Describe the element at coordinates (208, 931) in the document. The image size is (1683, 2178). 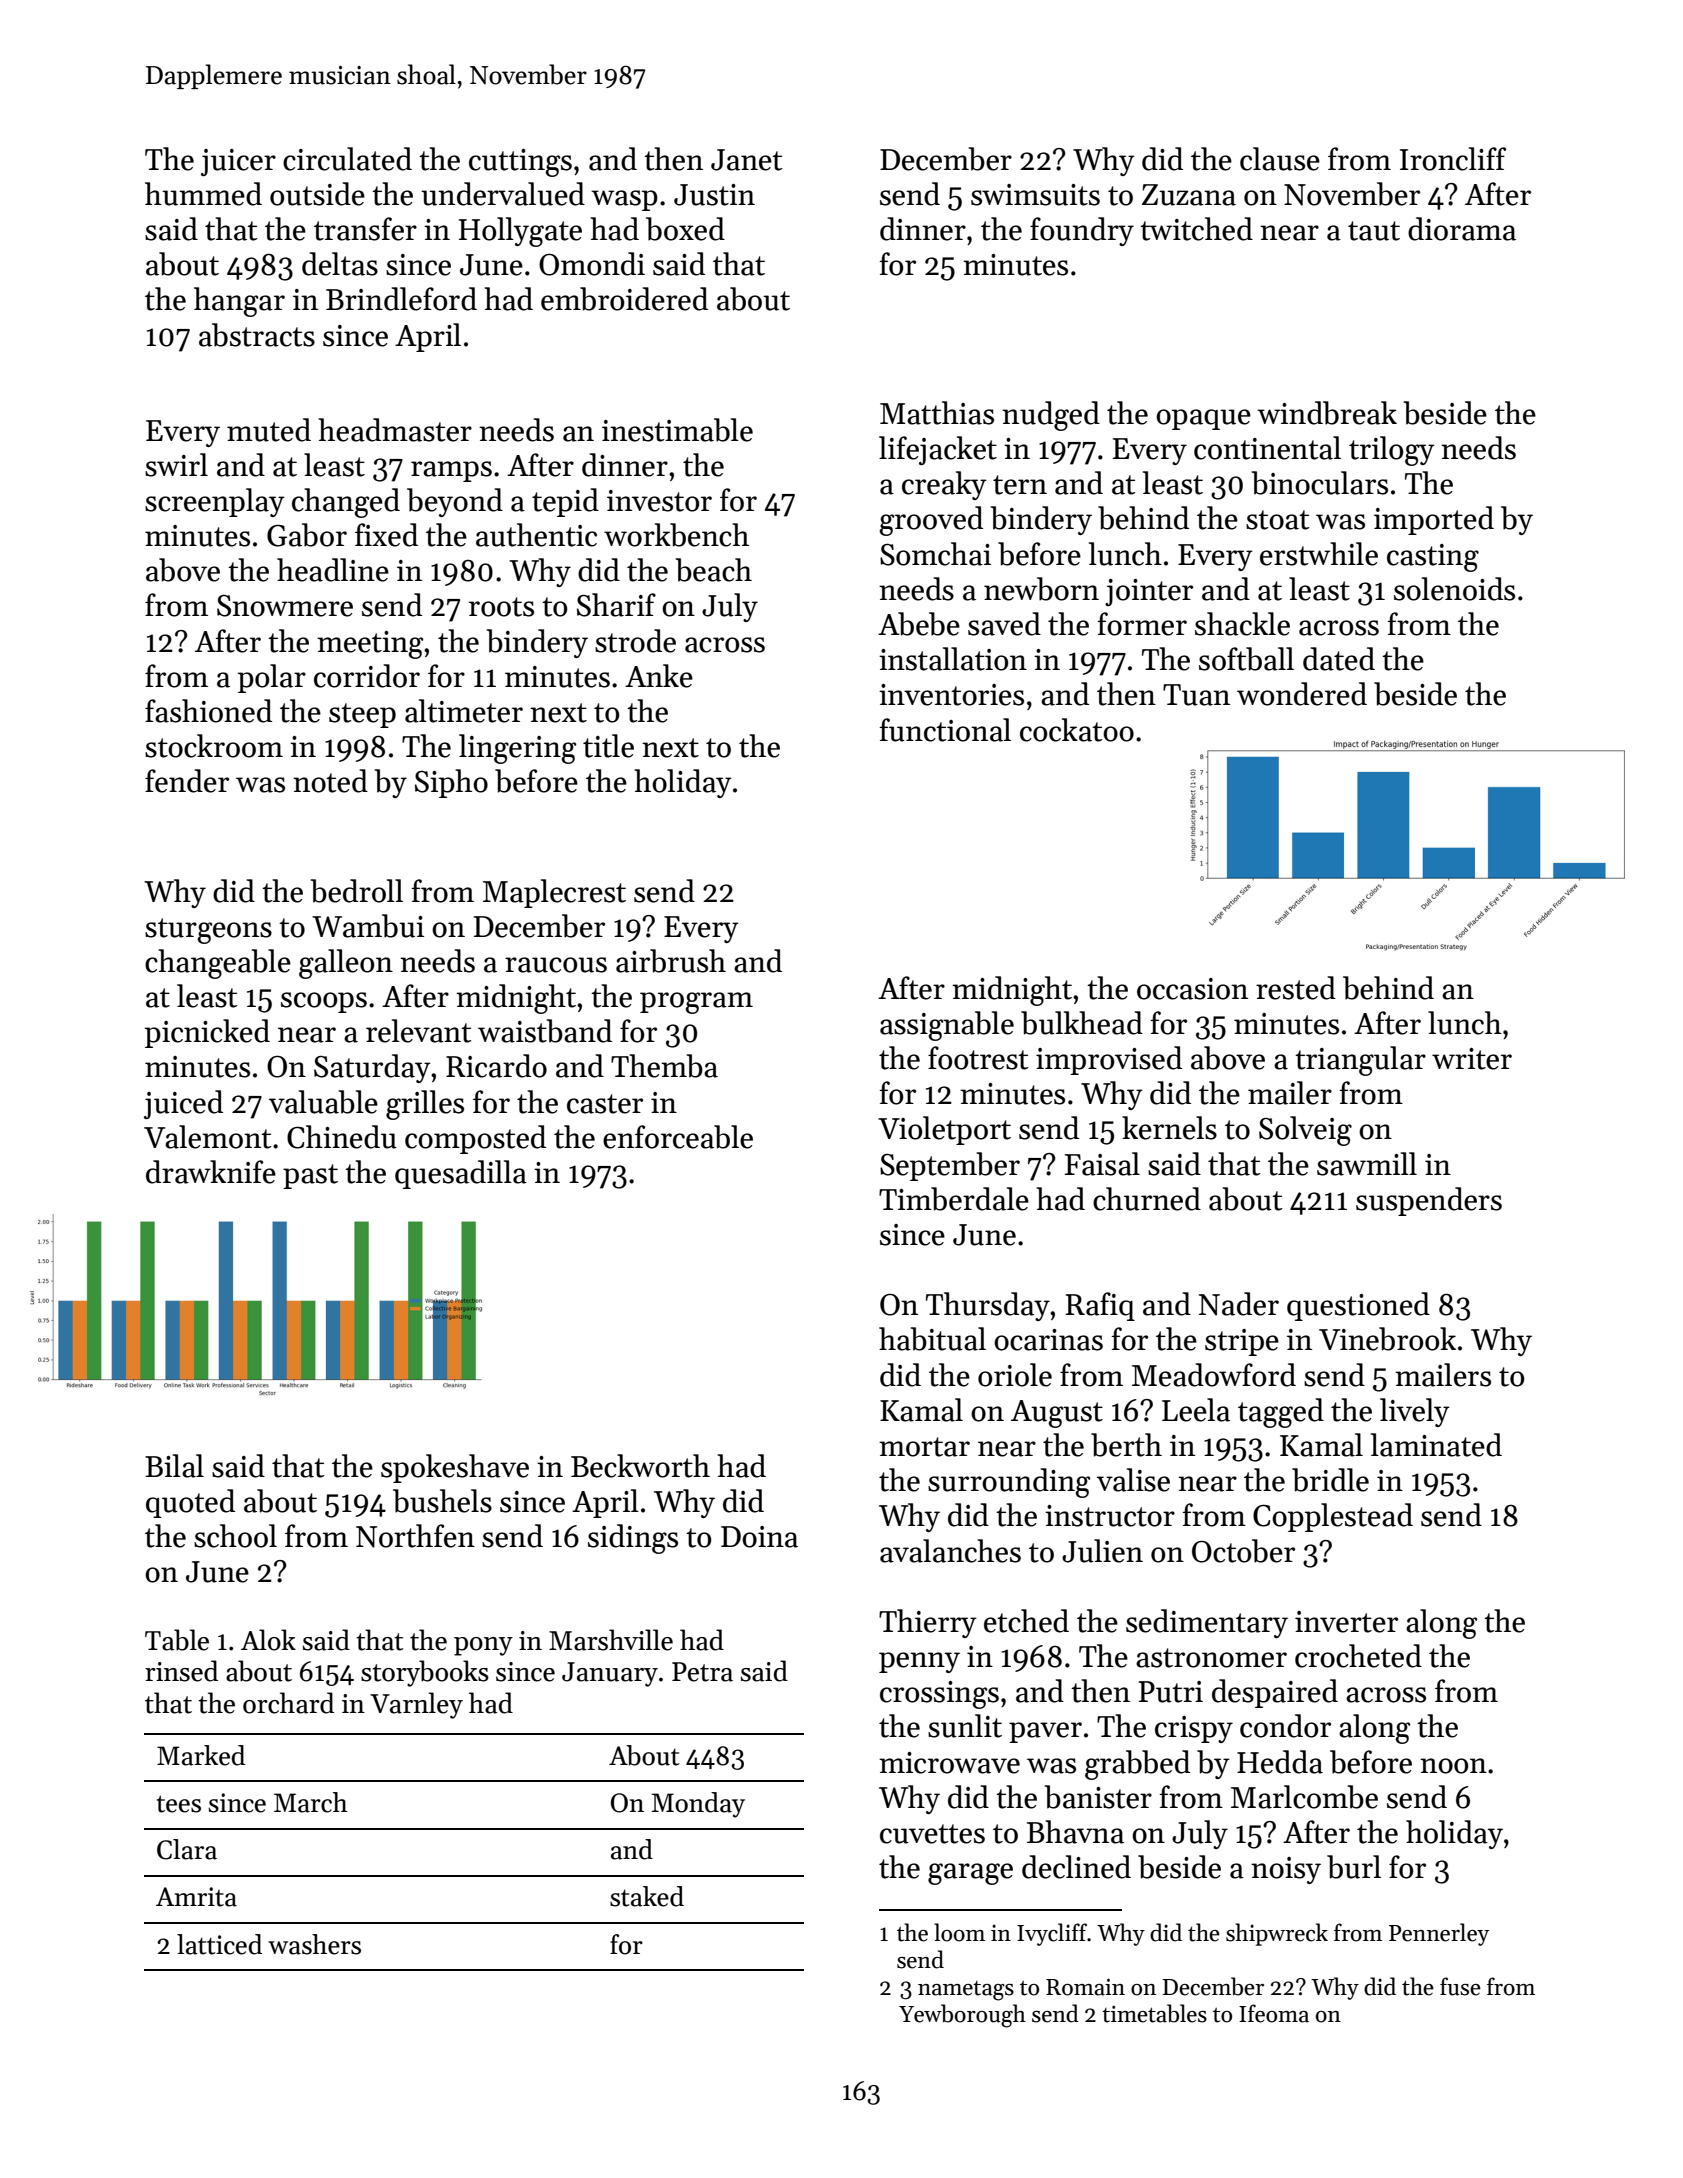
I see `sturgeons` at that location.
